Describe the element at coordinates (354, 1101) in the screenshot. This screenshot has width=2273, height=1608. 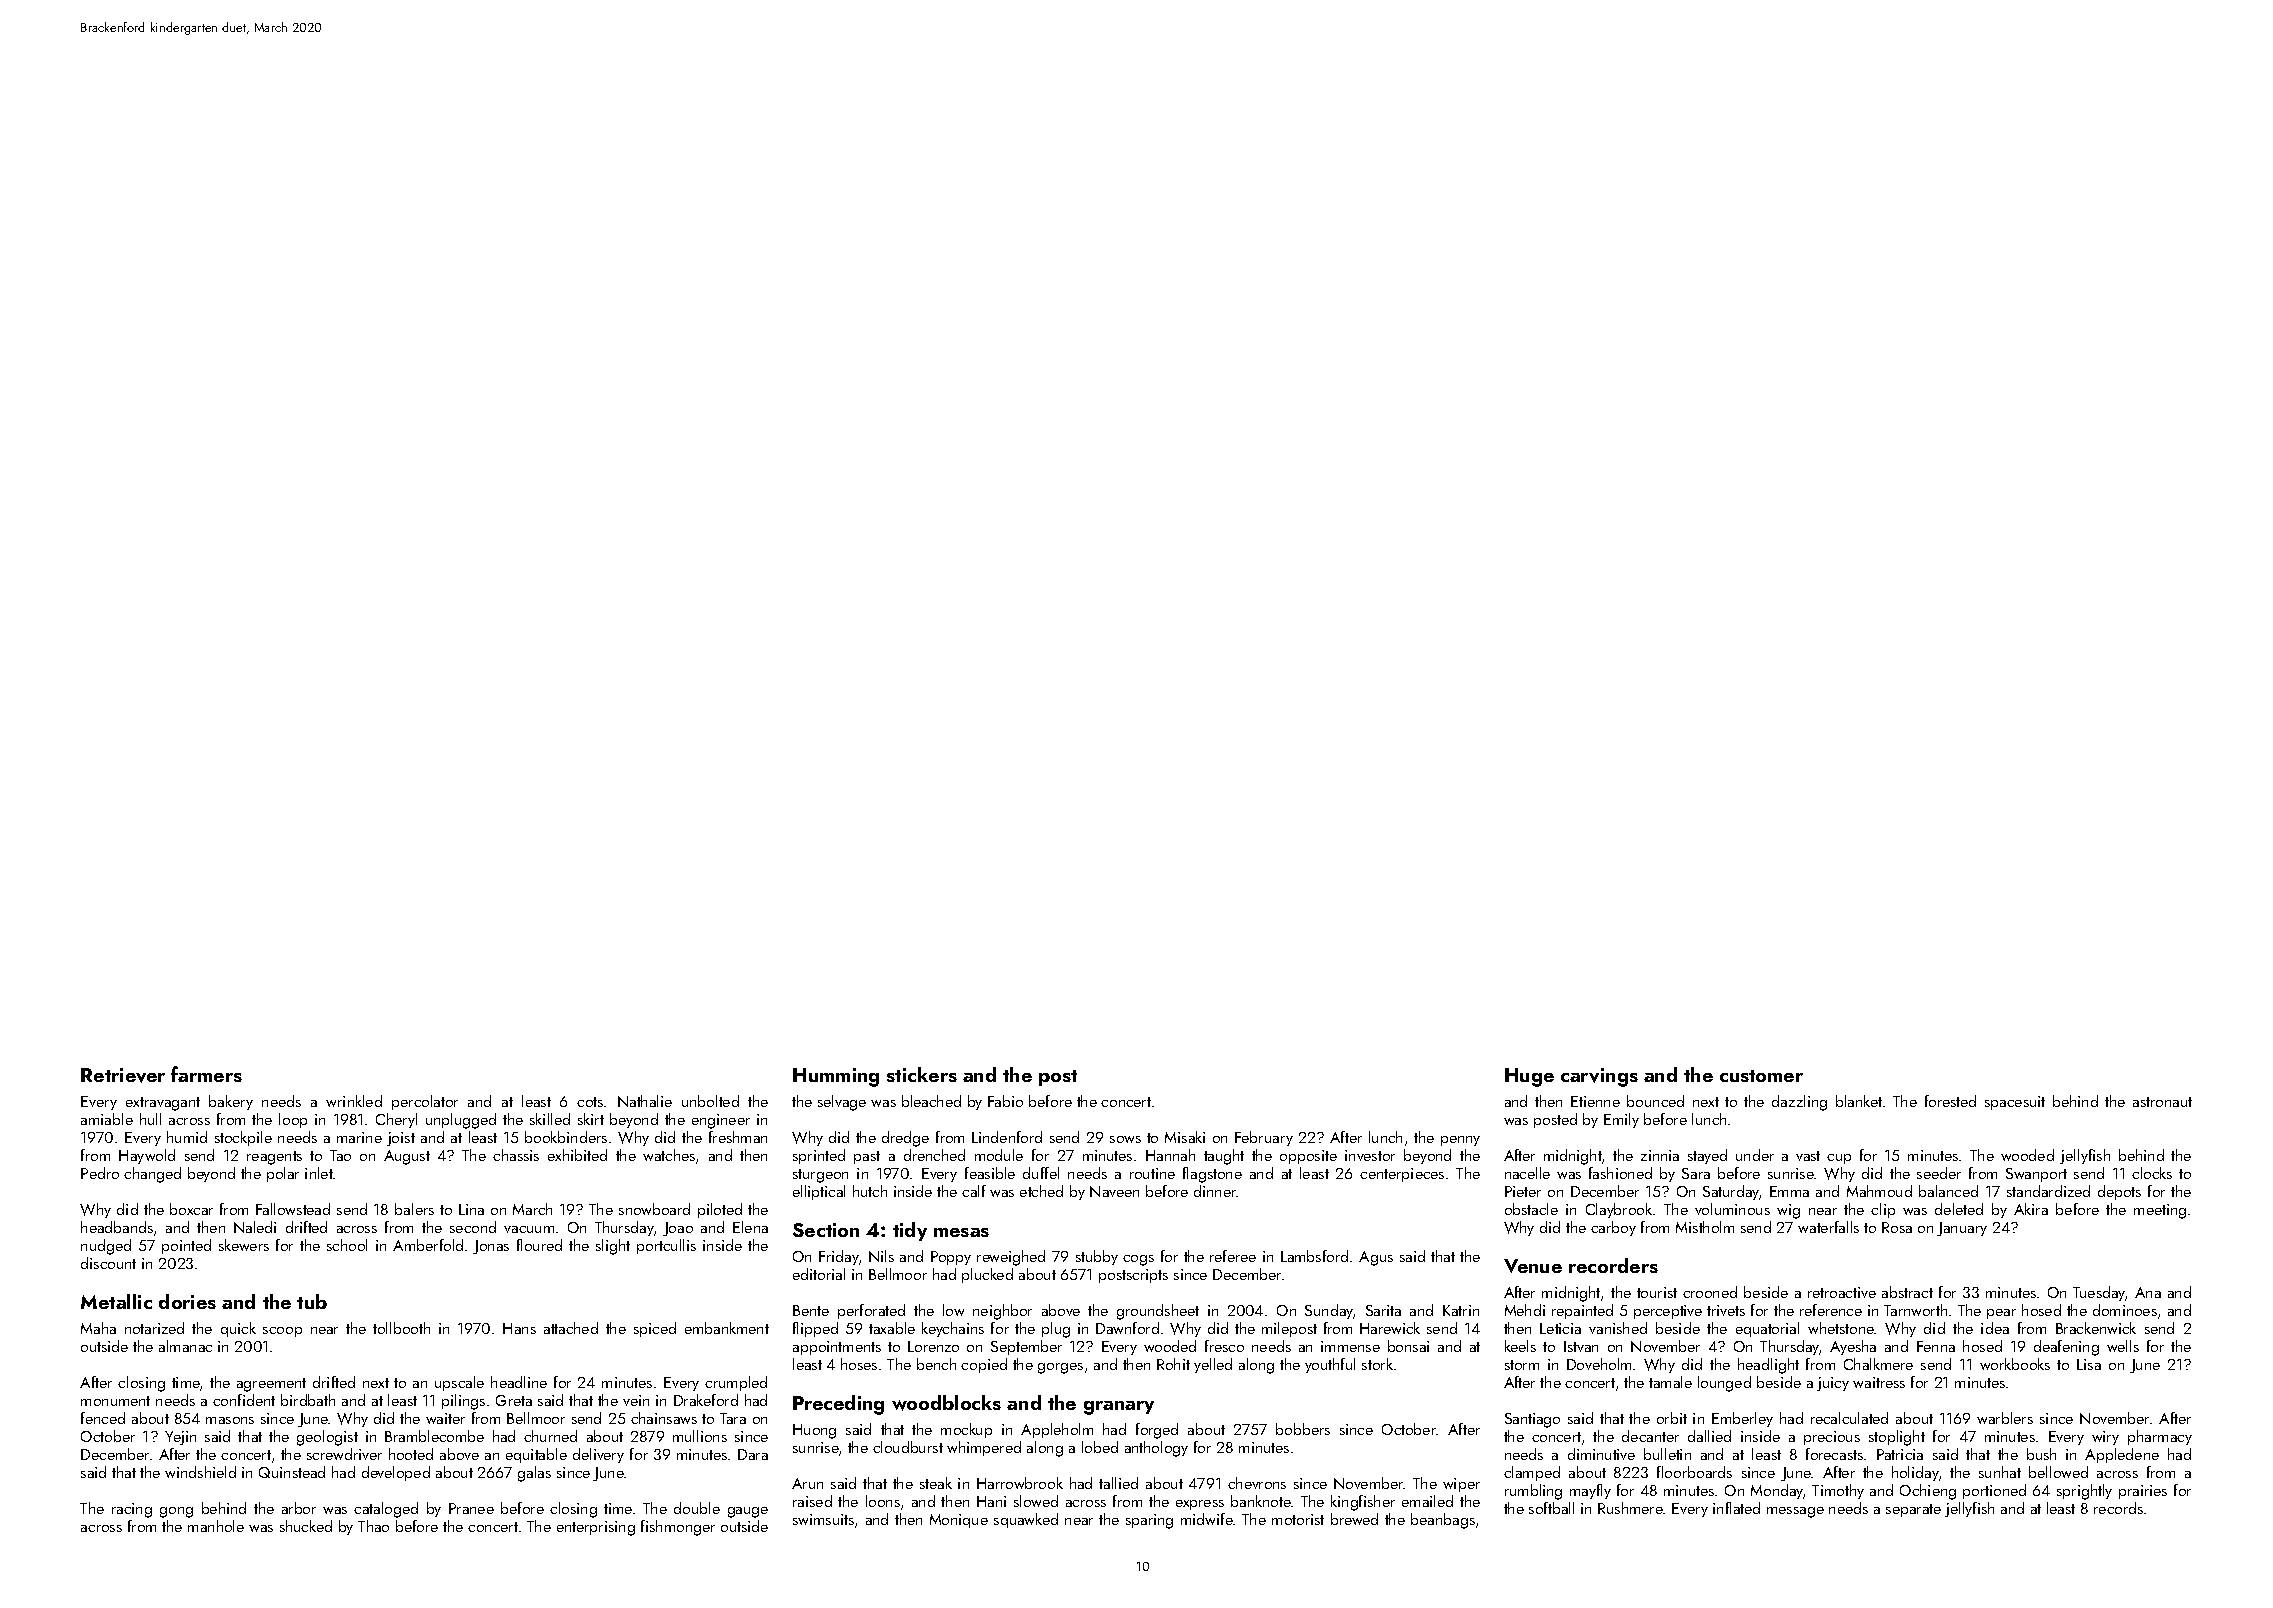
I see `wrinkled` at that location.
